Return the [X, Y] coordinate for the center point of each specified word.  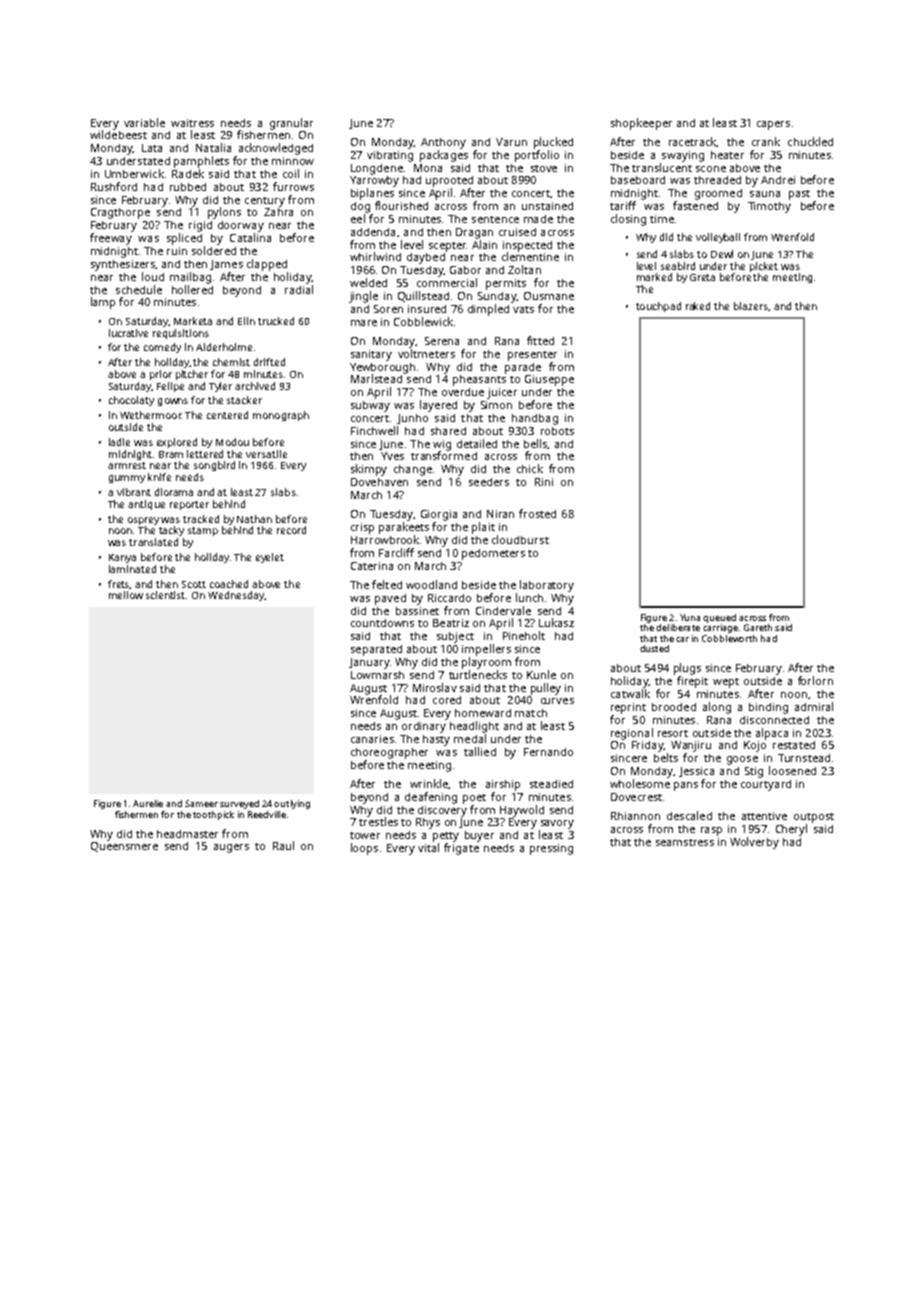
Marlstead [376, 378]
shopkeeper [641, 124]
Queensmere [124, 847]
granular [291, 124]
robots [557, 431]
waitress [192, 123]
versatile [266, 454]
